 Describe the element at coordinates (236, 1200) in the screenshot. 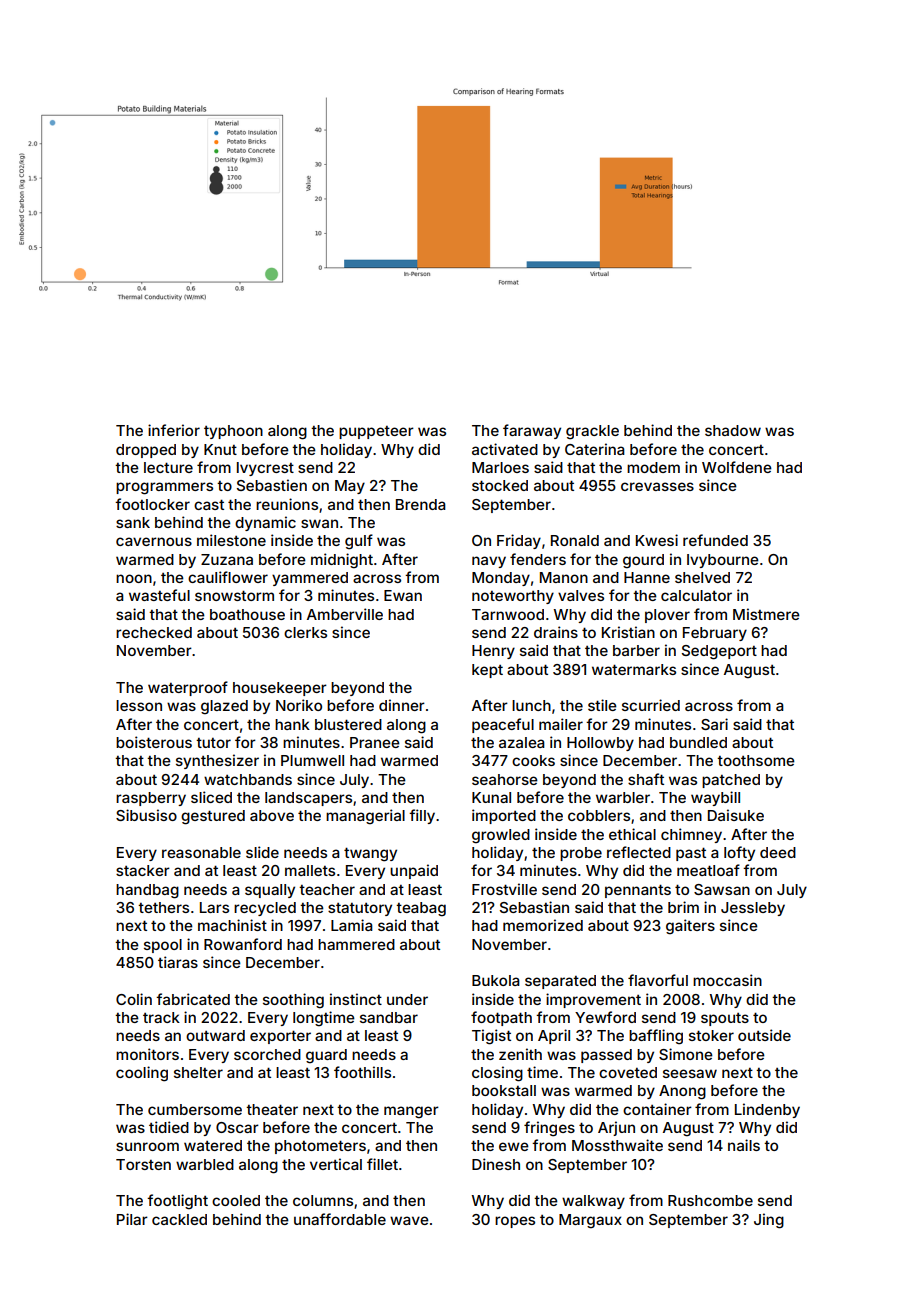

I see `cooled` at that location.
